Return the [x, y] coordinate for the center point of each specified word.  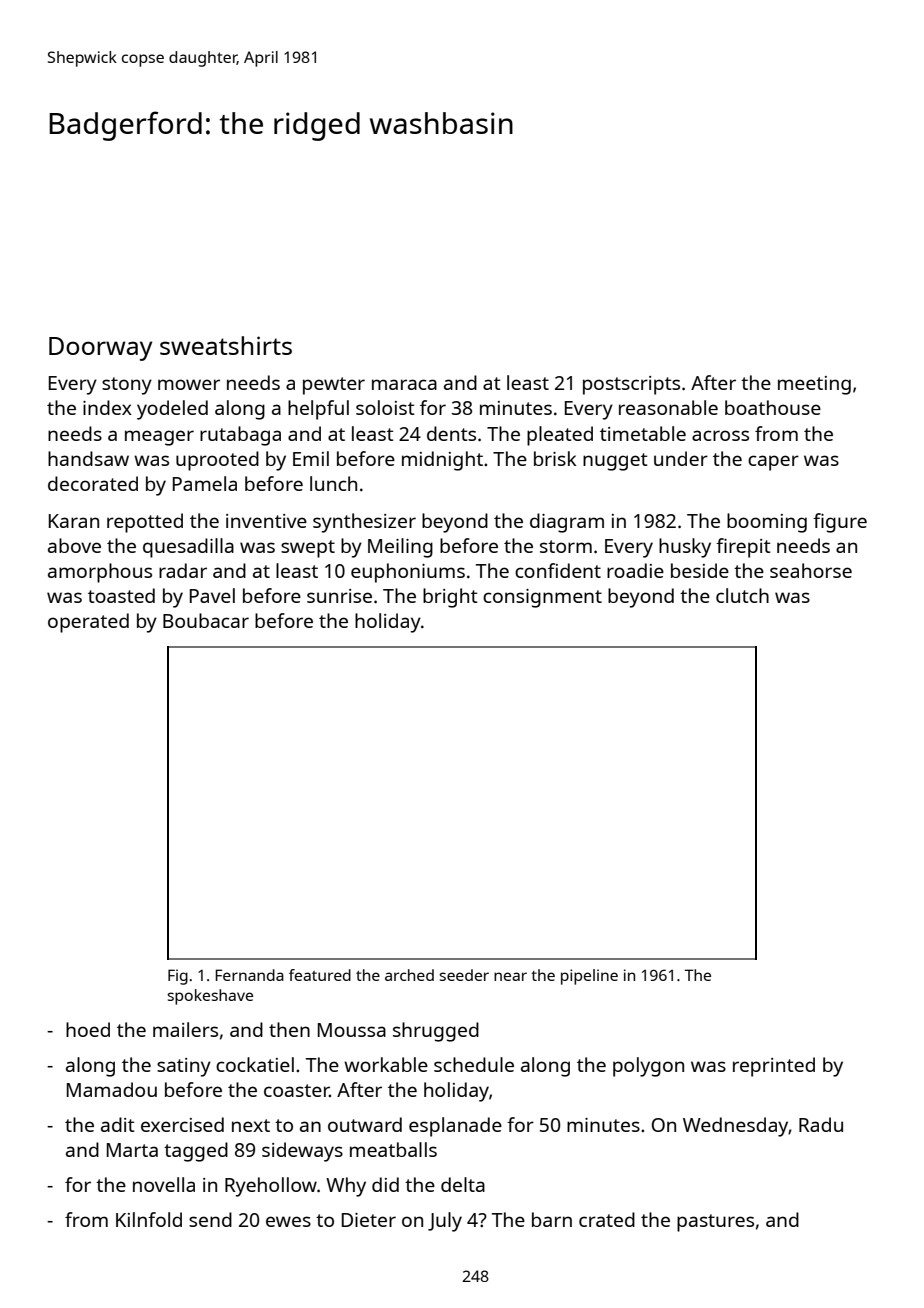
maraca [404, 384]
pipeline [589, 977]
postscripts [631, 385]
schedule [474, 1064]
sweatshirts [226, 345]
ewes [288, 1221]
